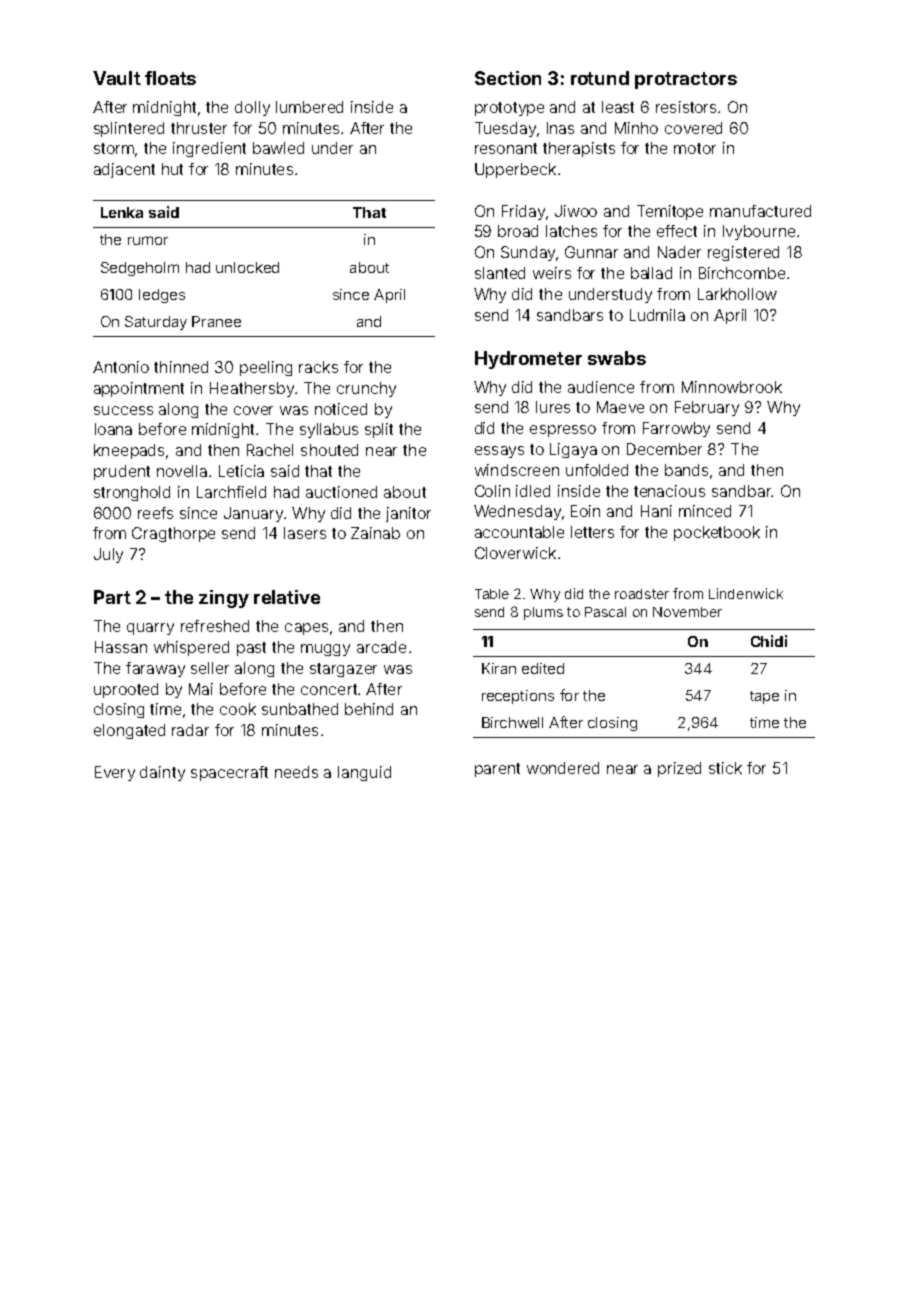 The width and height of the screenshot is (908, 1316). Describe the element at coordinates (515, 553) in the screenshot. I see `Cloverwick` at that location.
